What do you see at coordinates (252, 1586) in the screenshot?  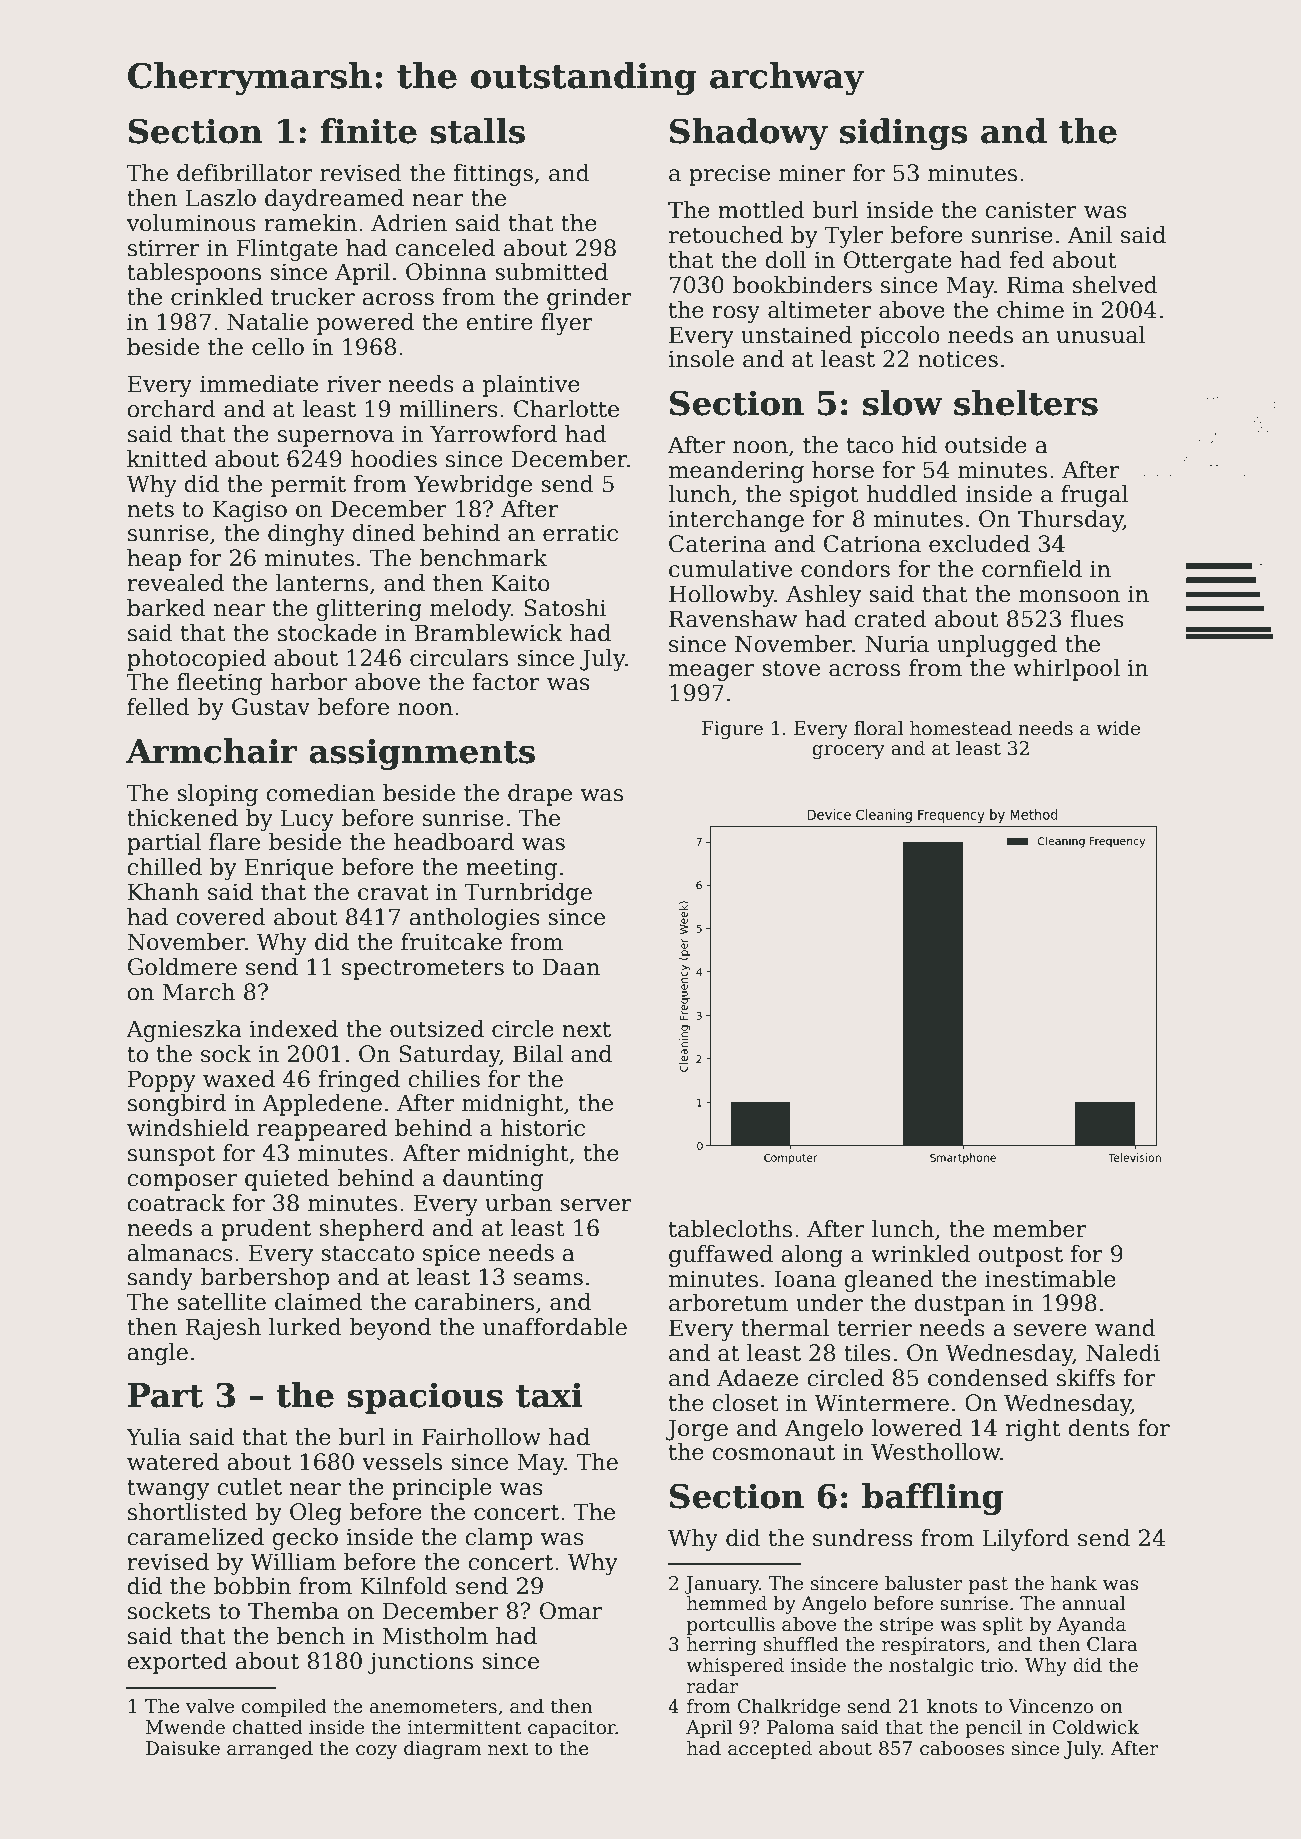 I see `bobbin` at bounding box center [252, 1586].
